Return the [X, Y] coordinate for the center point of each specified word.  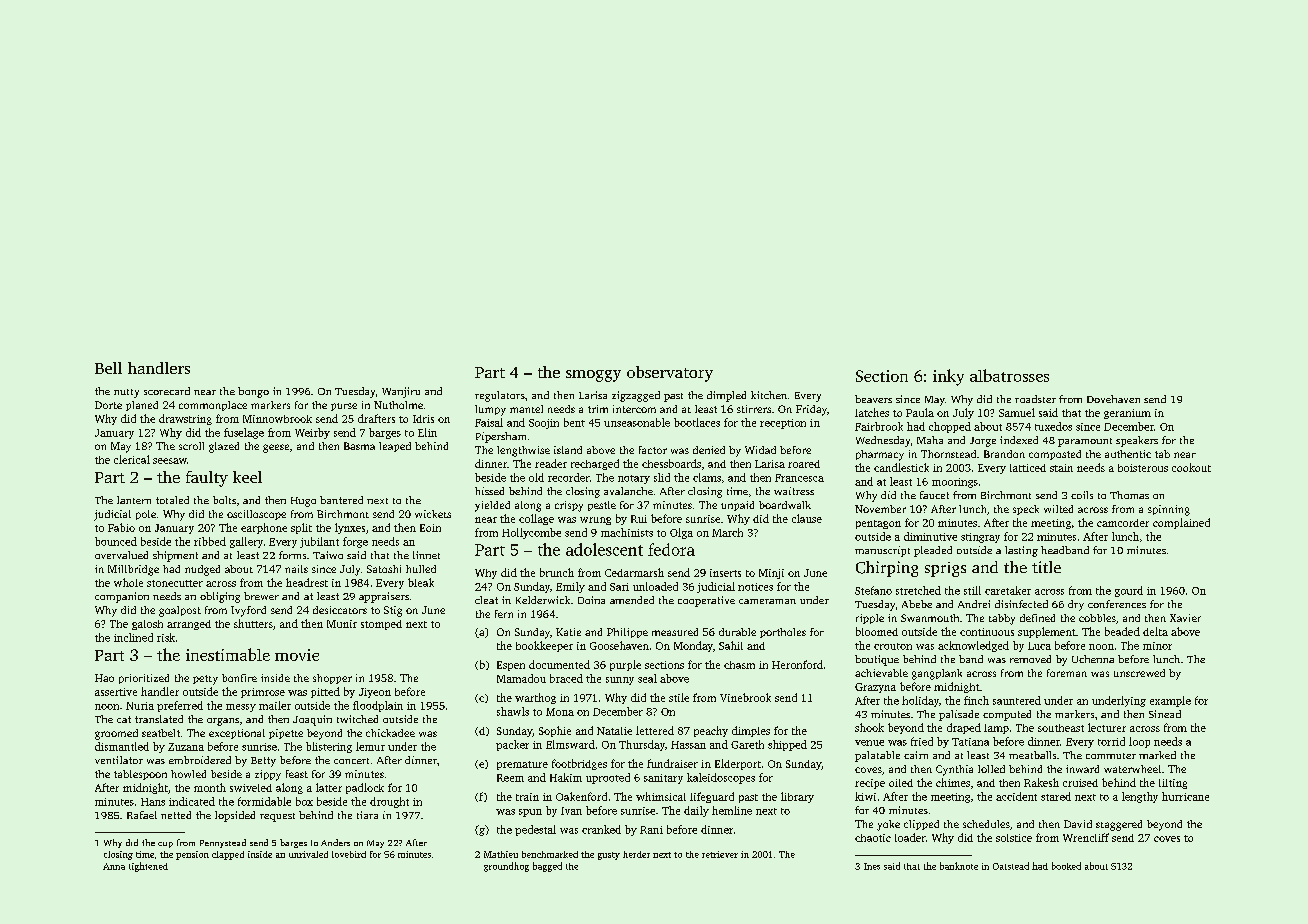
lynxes [350, 528]
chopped [950, 427]
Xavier [1185, 618]
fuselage [244, 433]
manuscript [882, 551]
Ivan [571, 811]
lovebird [349, 854]
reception [783, 424]
